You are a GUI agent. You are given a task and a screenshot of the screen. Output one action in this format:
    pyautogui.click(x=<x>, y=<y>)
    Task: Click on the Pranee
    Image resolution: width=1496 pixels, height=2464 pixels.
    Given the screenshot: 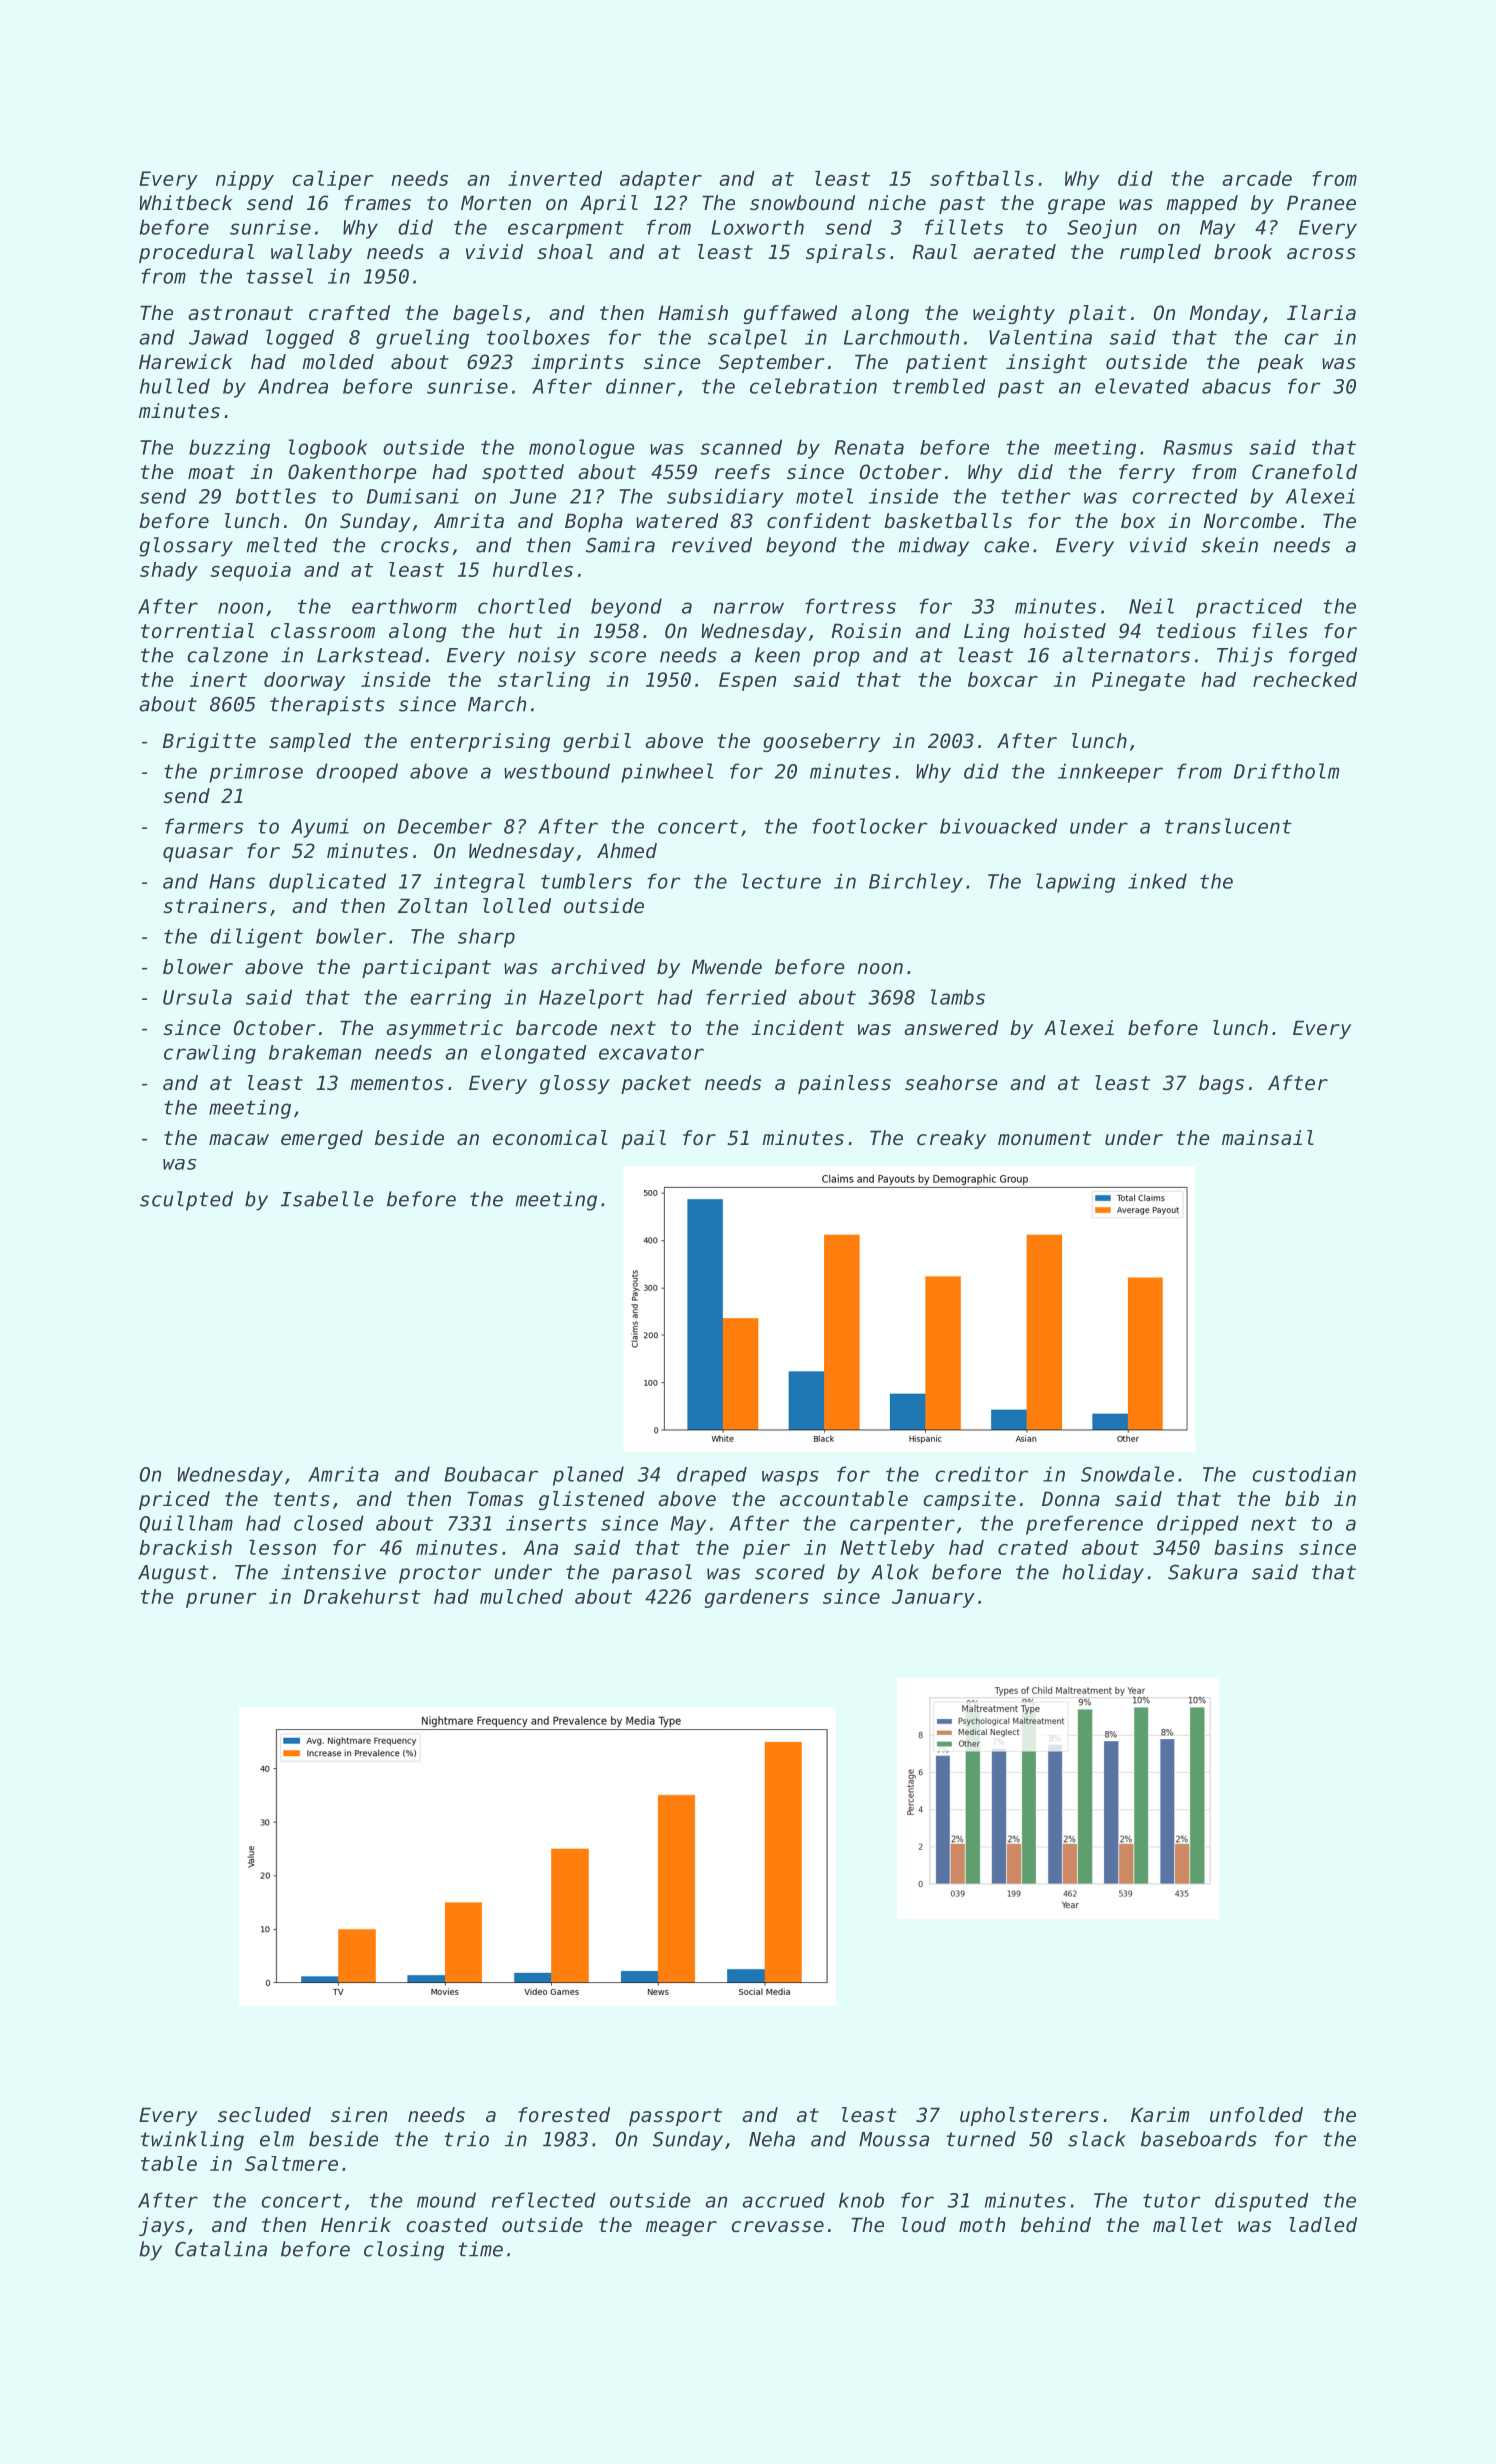 What is the action you would take?
    pyautogui.click(x=1321, y=203)
